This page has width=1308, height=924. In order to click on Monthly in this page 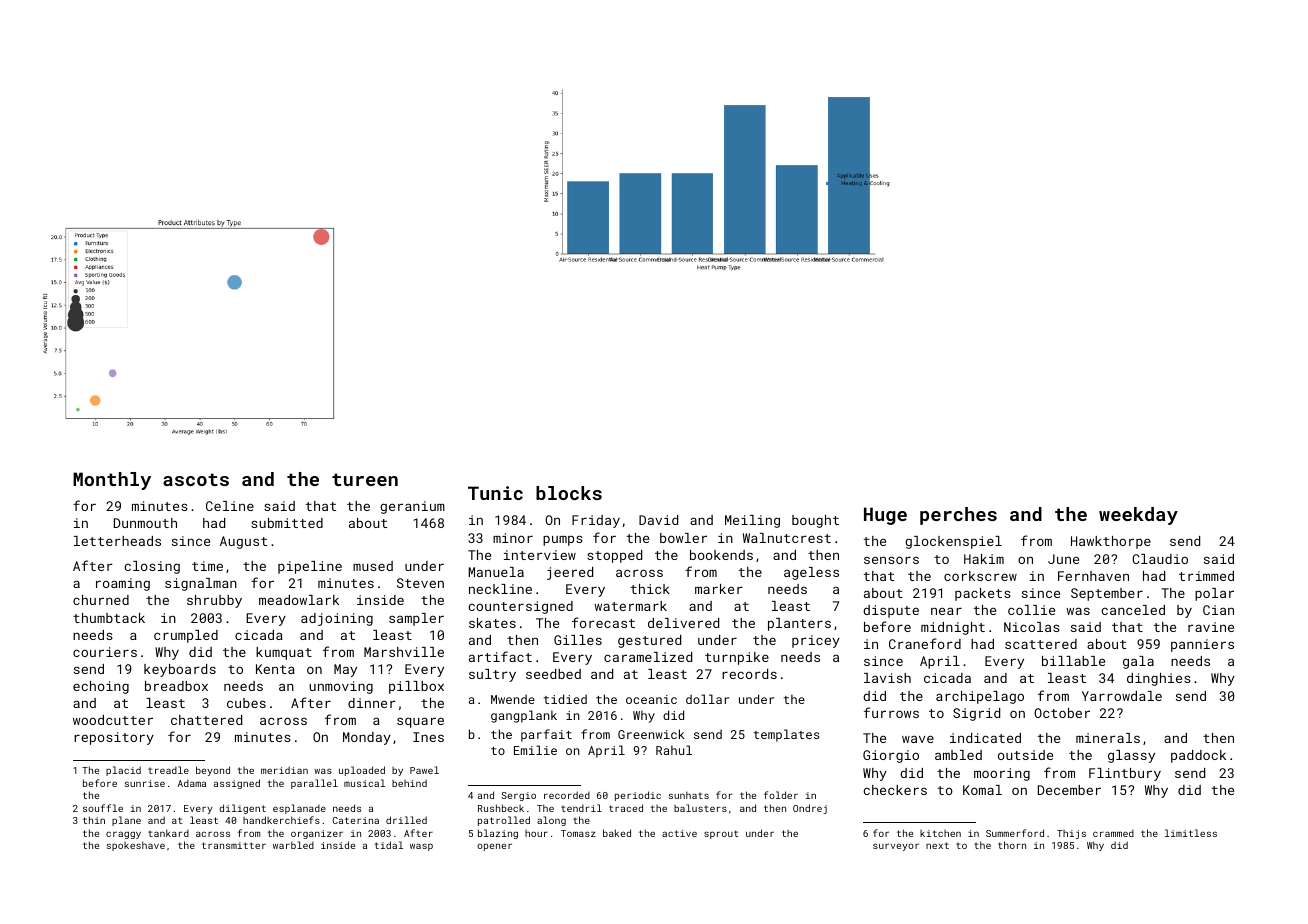, I will do `click(112, 481)`.
